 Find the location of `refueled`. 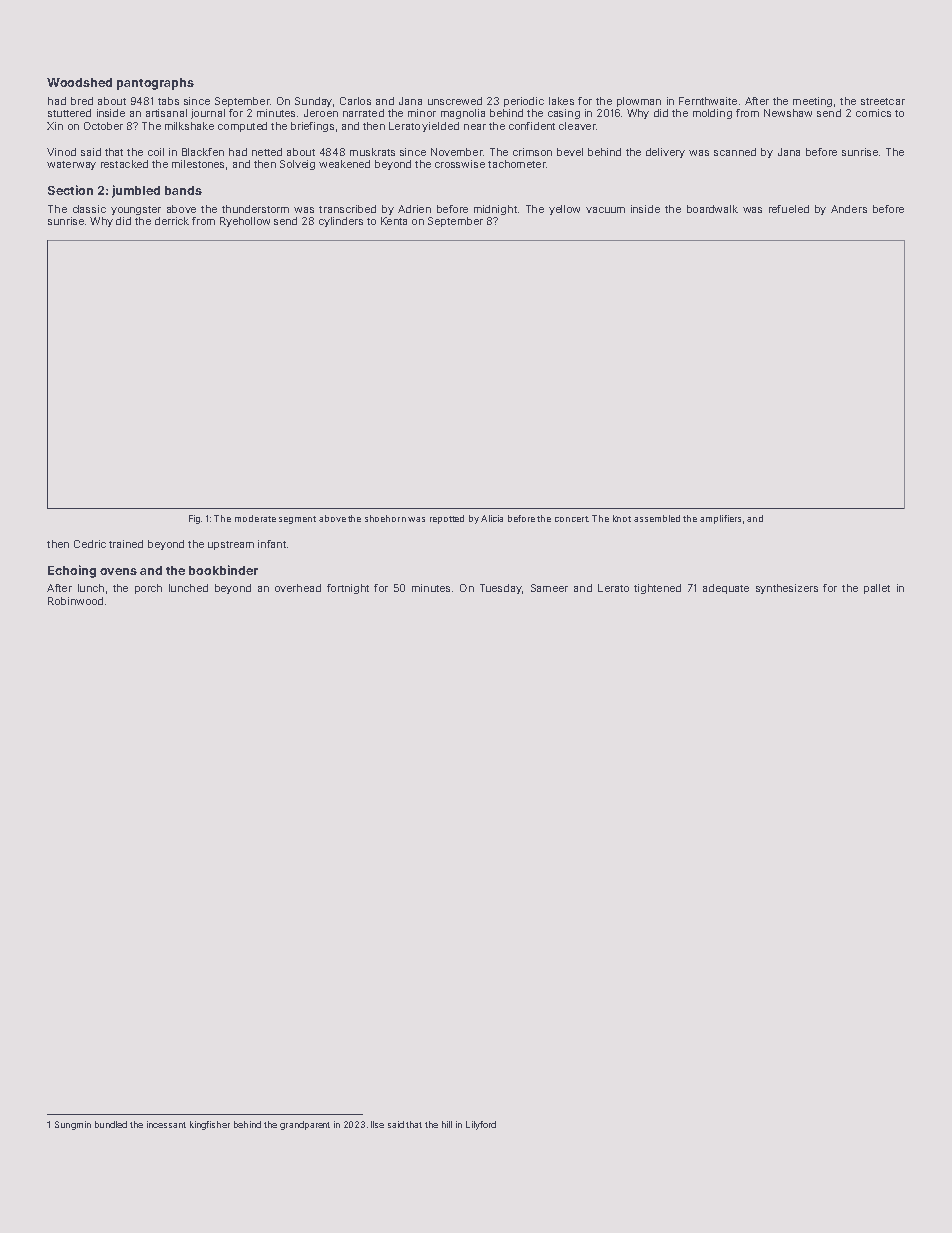

refueled is located at coordinates (789, 209).
